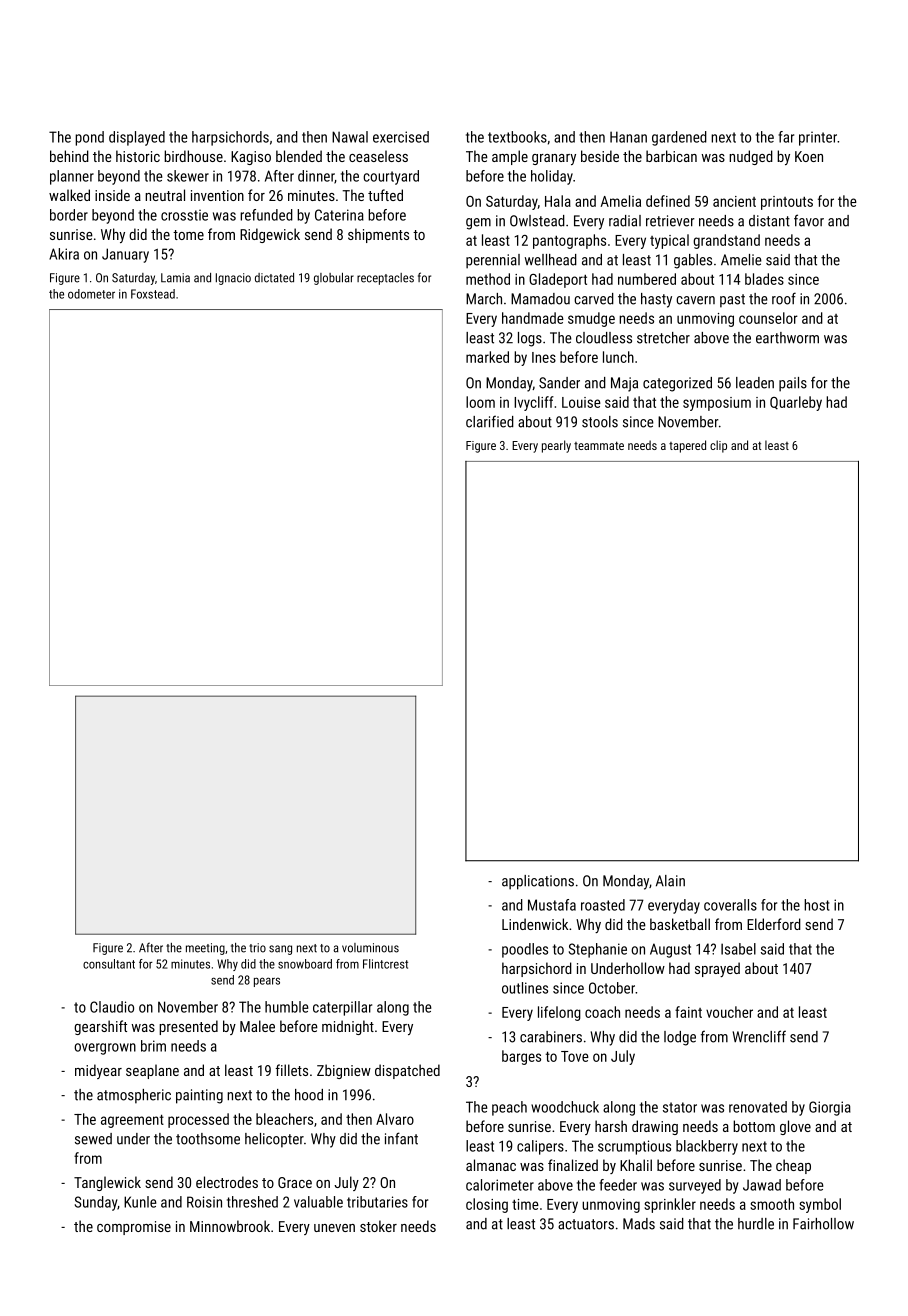  I want to click on clarified, so click(490, 421).
